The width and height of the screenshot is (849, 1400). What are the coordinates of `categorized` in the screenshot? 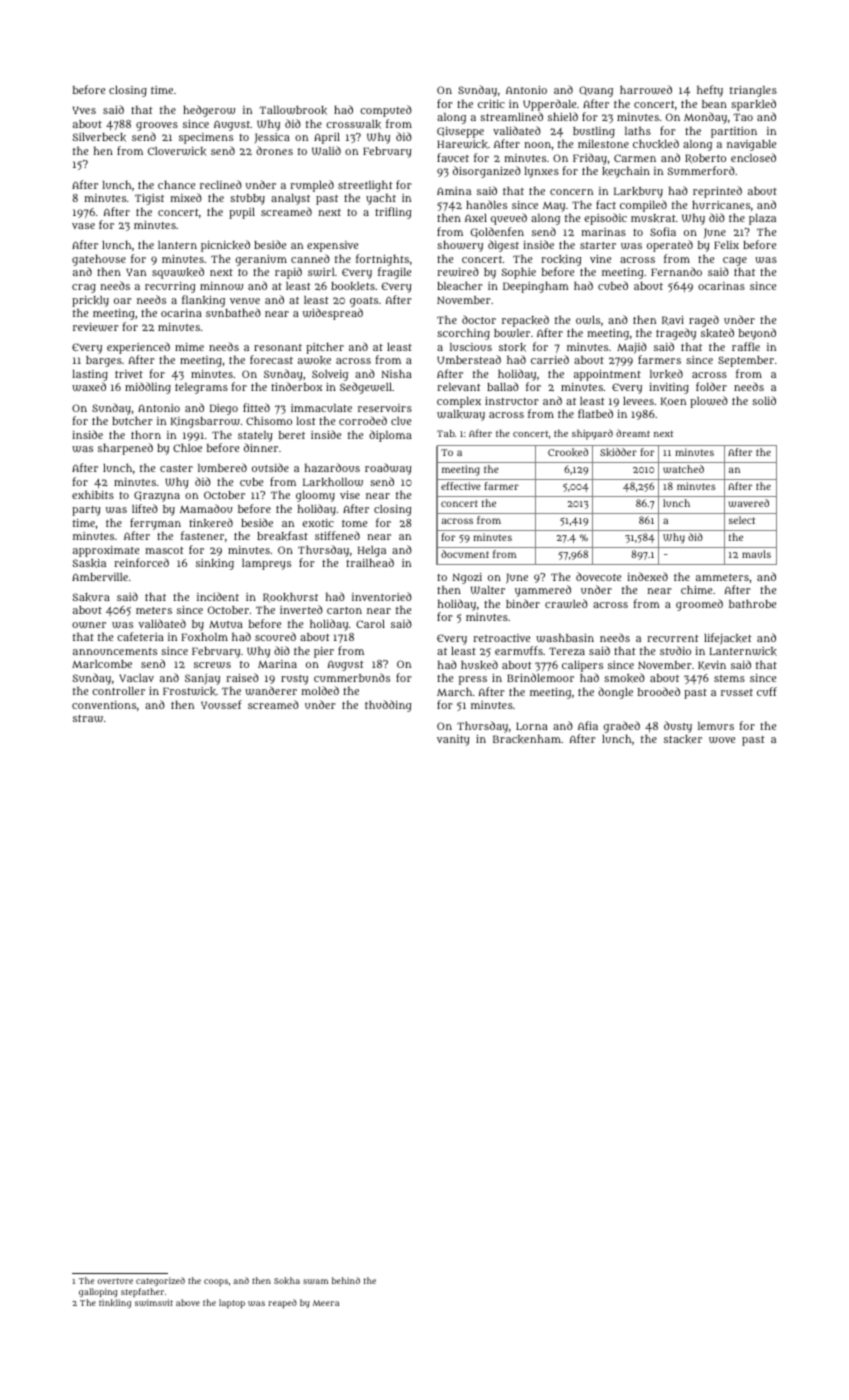 It's located at (160, 1281).
